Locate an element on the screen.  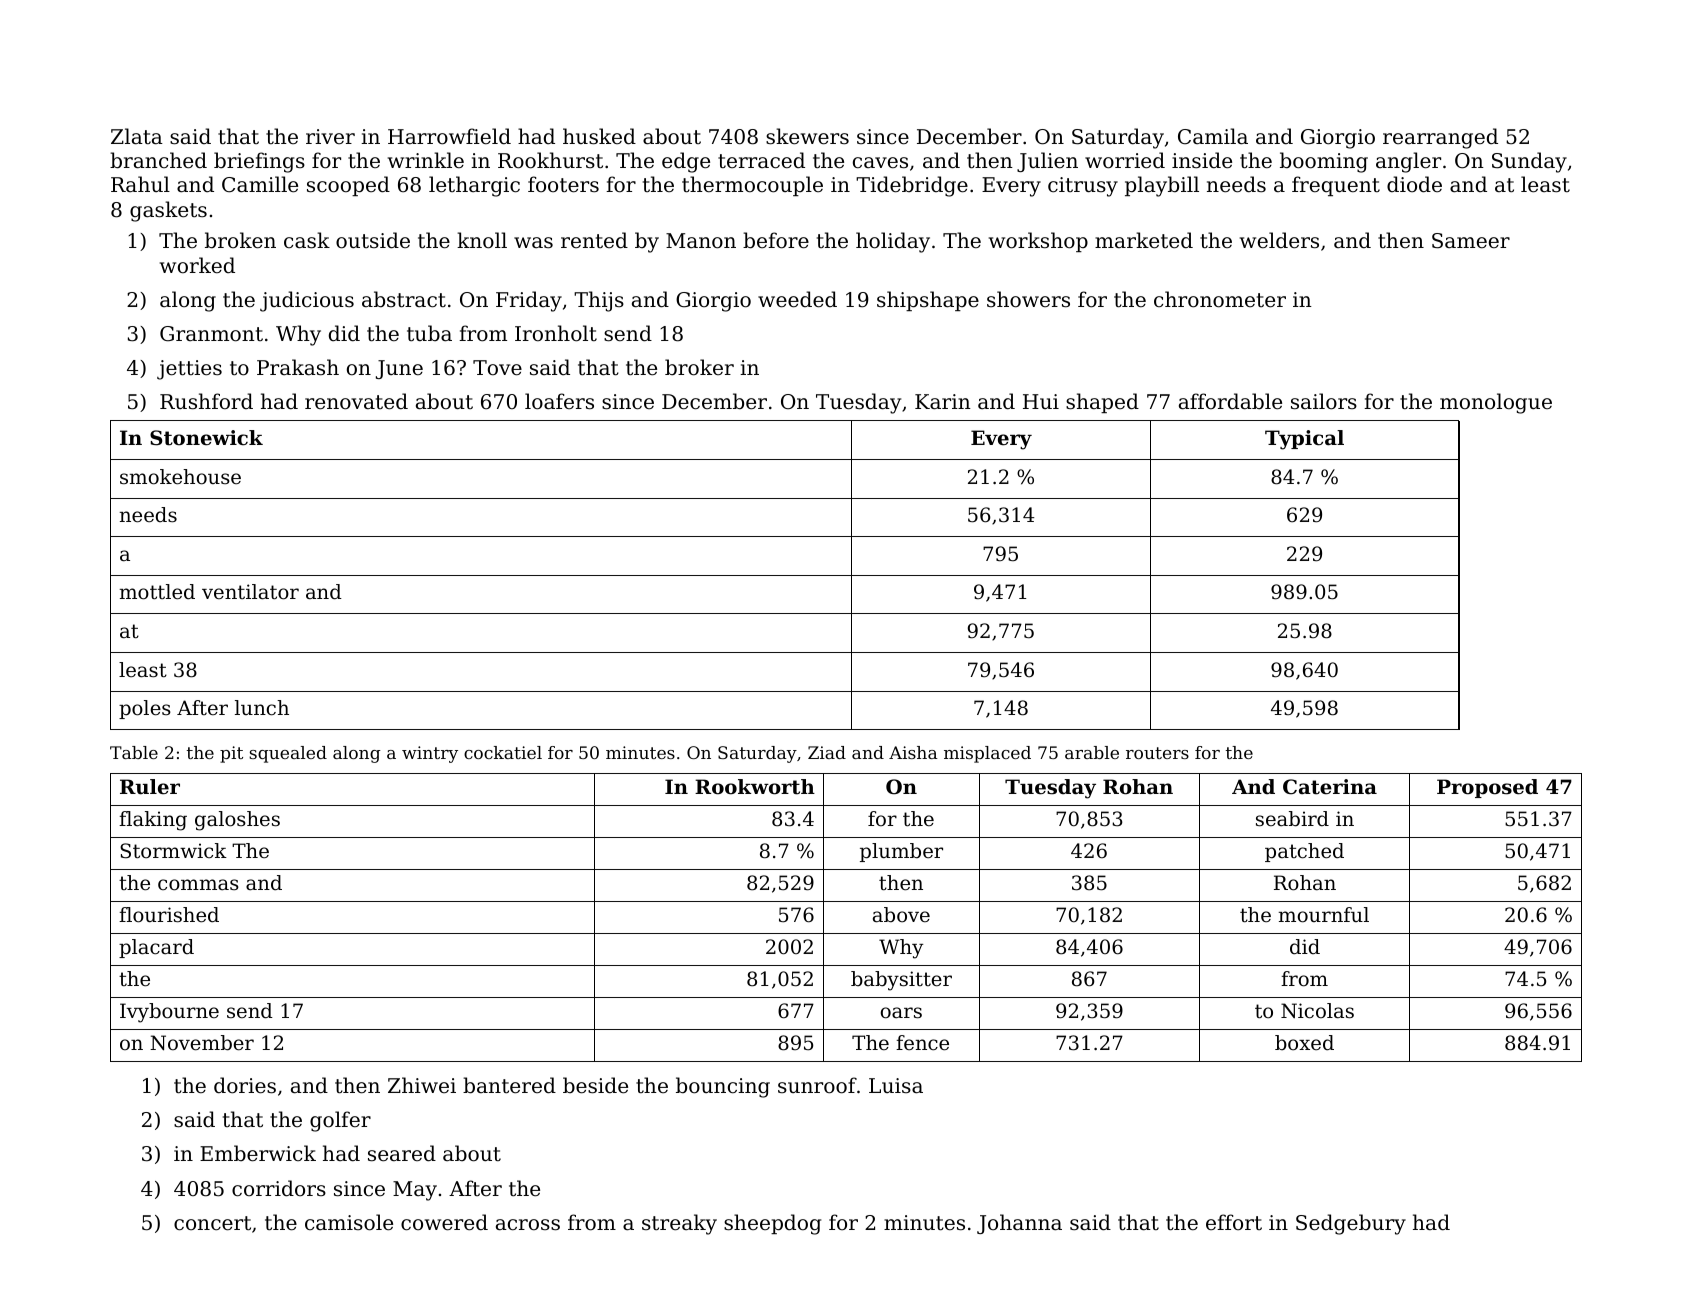
commas is located at coordinates (198, 885).
